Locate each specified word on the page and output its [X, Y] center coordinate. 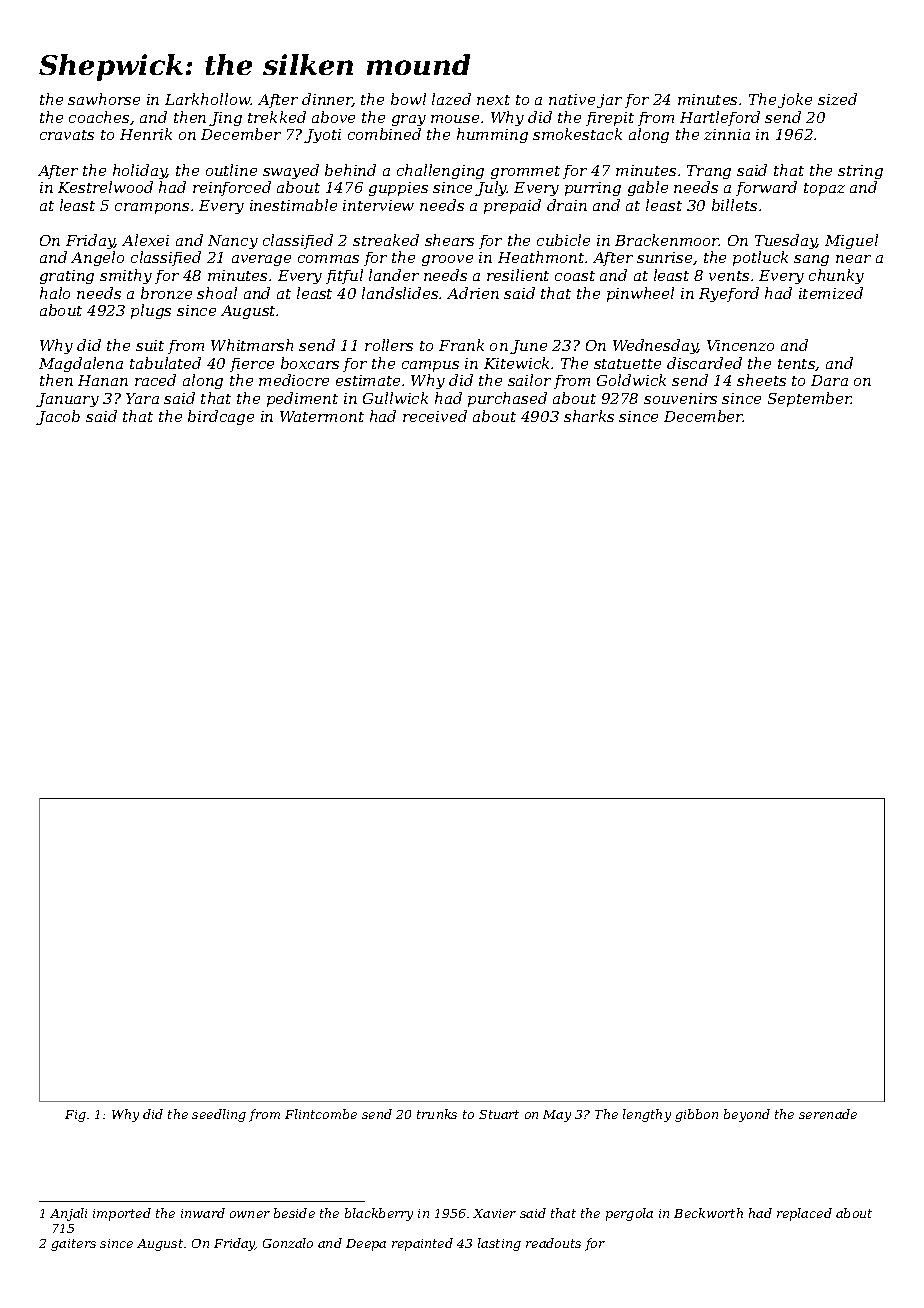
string [860, 172]
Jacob [58, 417]
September [810, 399]
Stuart [499, 1114]
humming [492, 135]
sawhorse [104, 99]
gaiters [73, 1245]
